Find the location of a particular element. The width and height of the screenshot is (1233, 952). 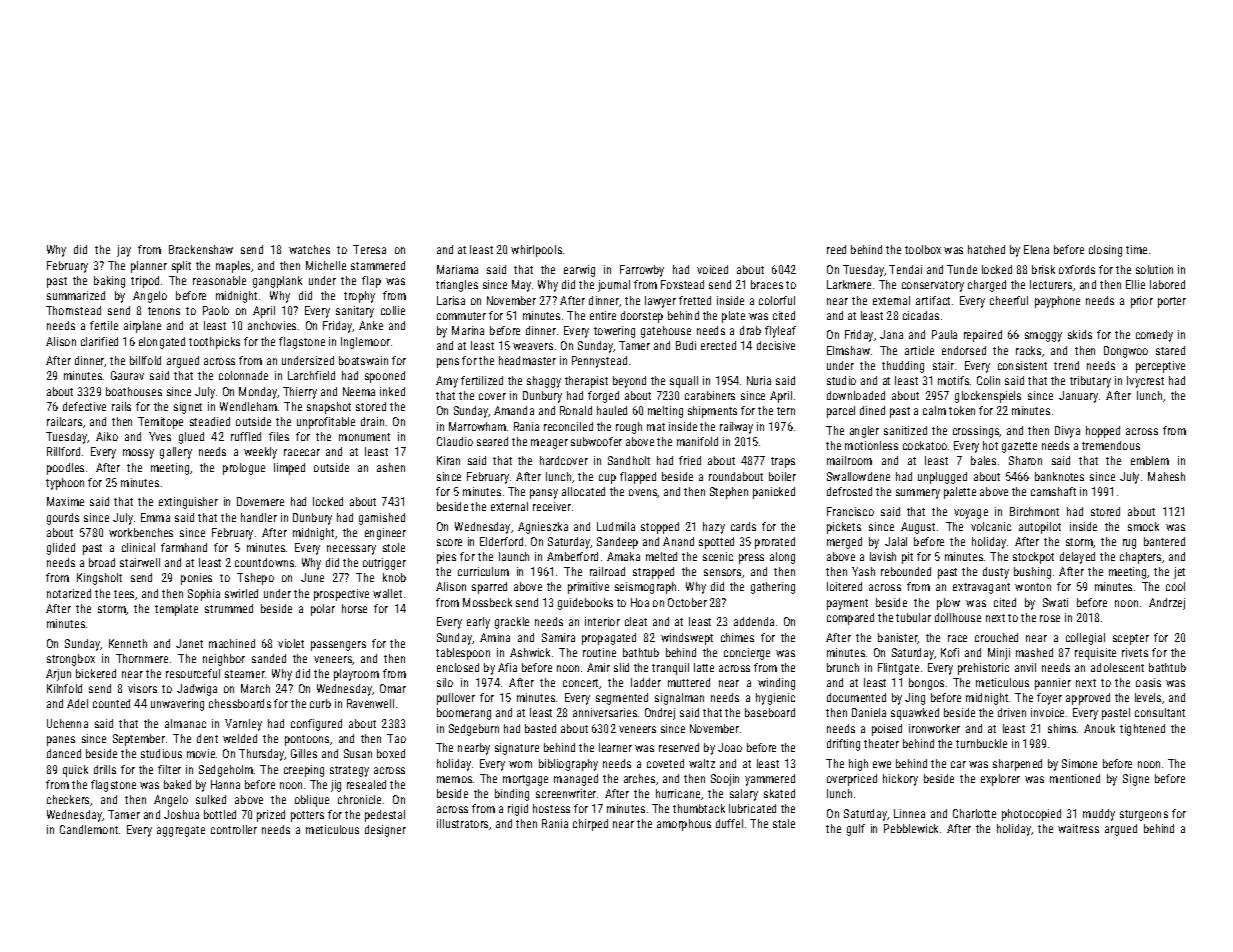

pies is located at coordinates (446, 558).
